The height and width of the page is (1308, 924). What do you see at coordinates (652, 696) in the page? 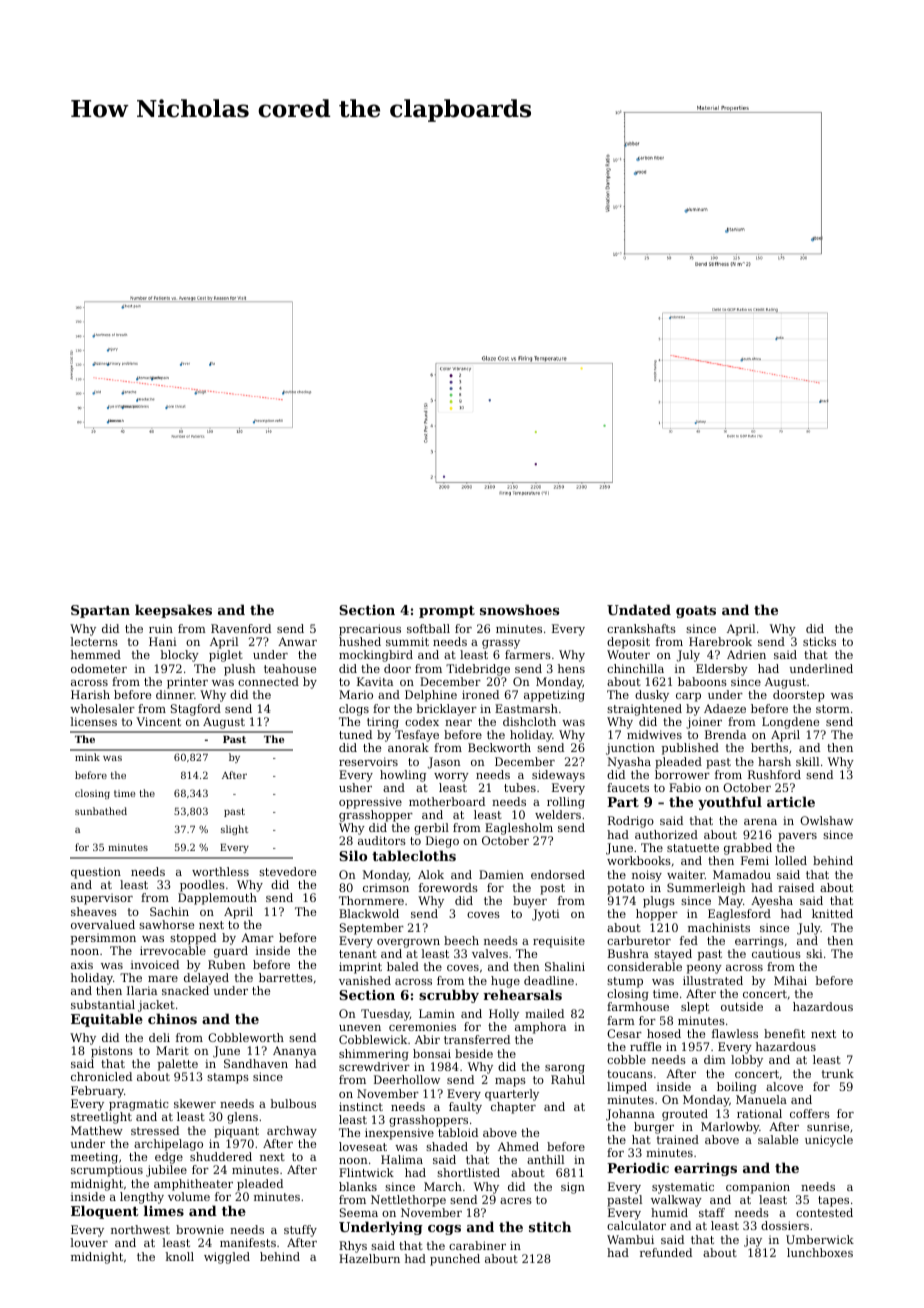
I see `dusky` at bounding box center [652, 696].
